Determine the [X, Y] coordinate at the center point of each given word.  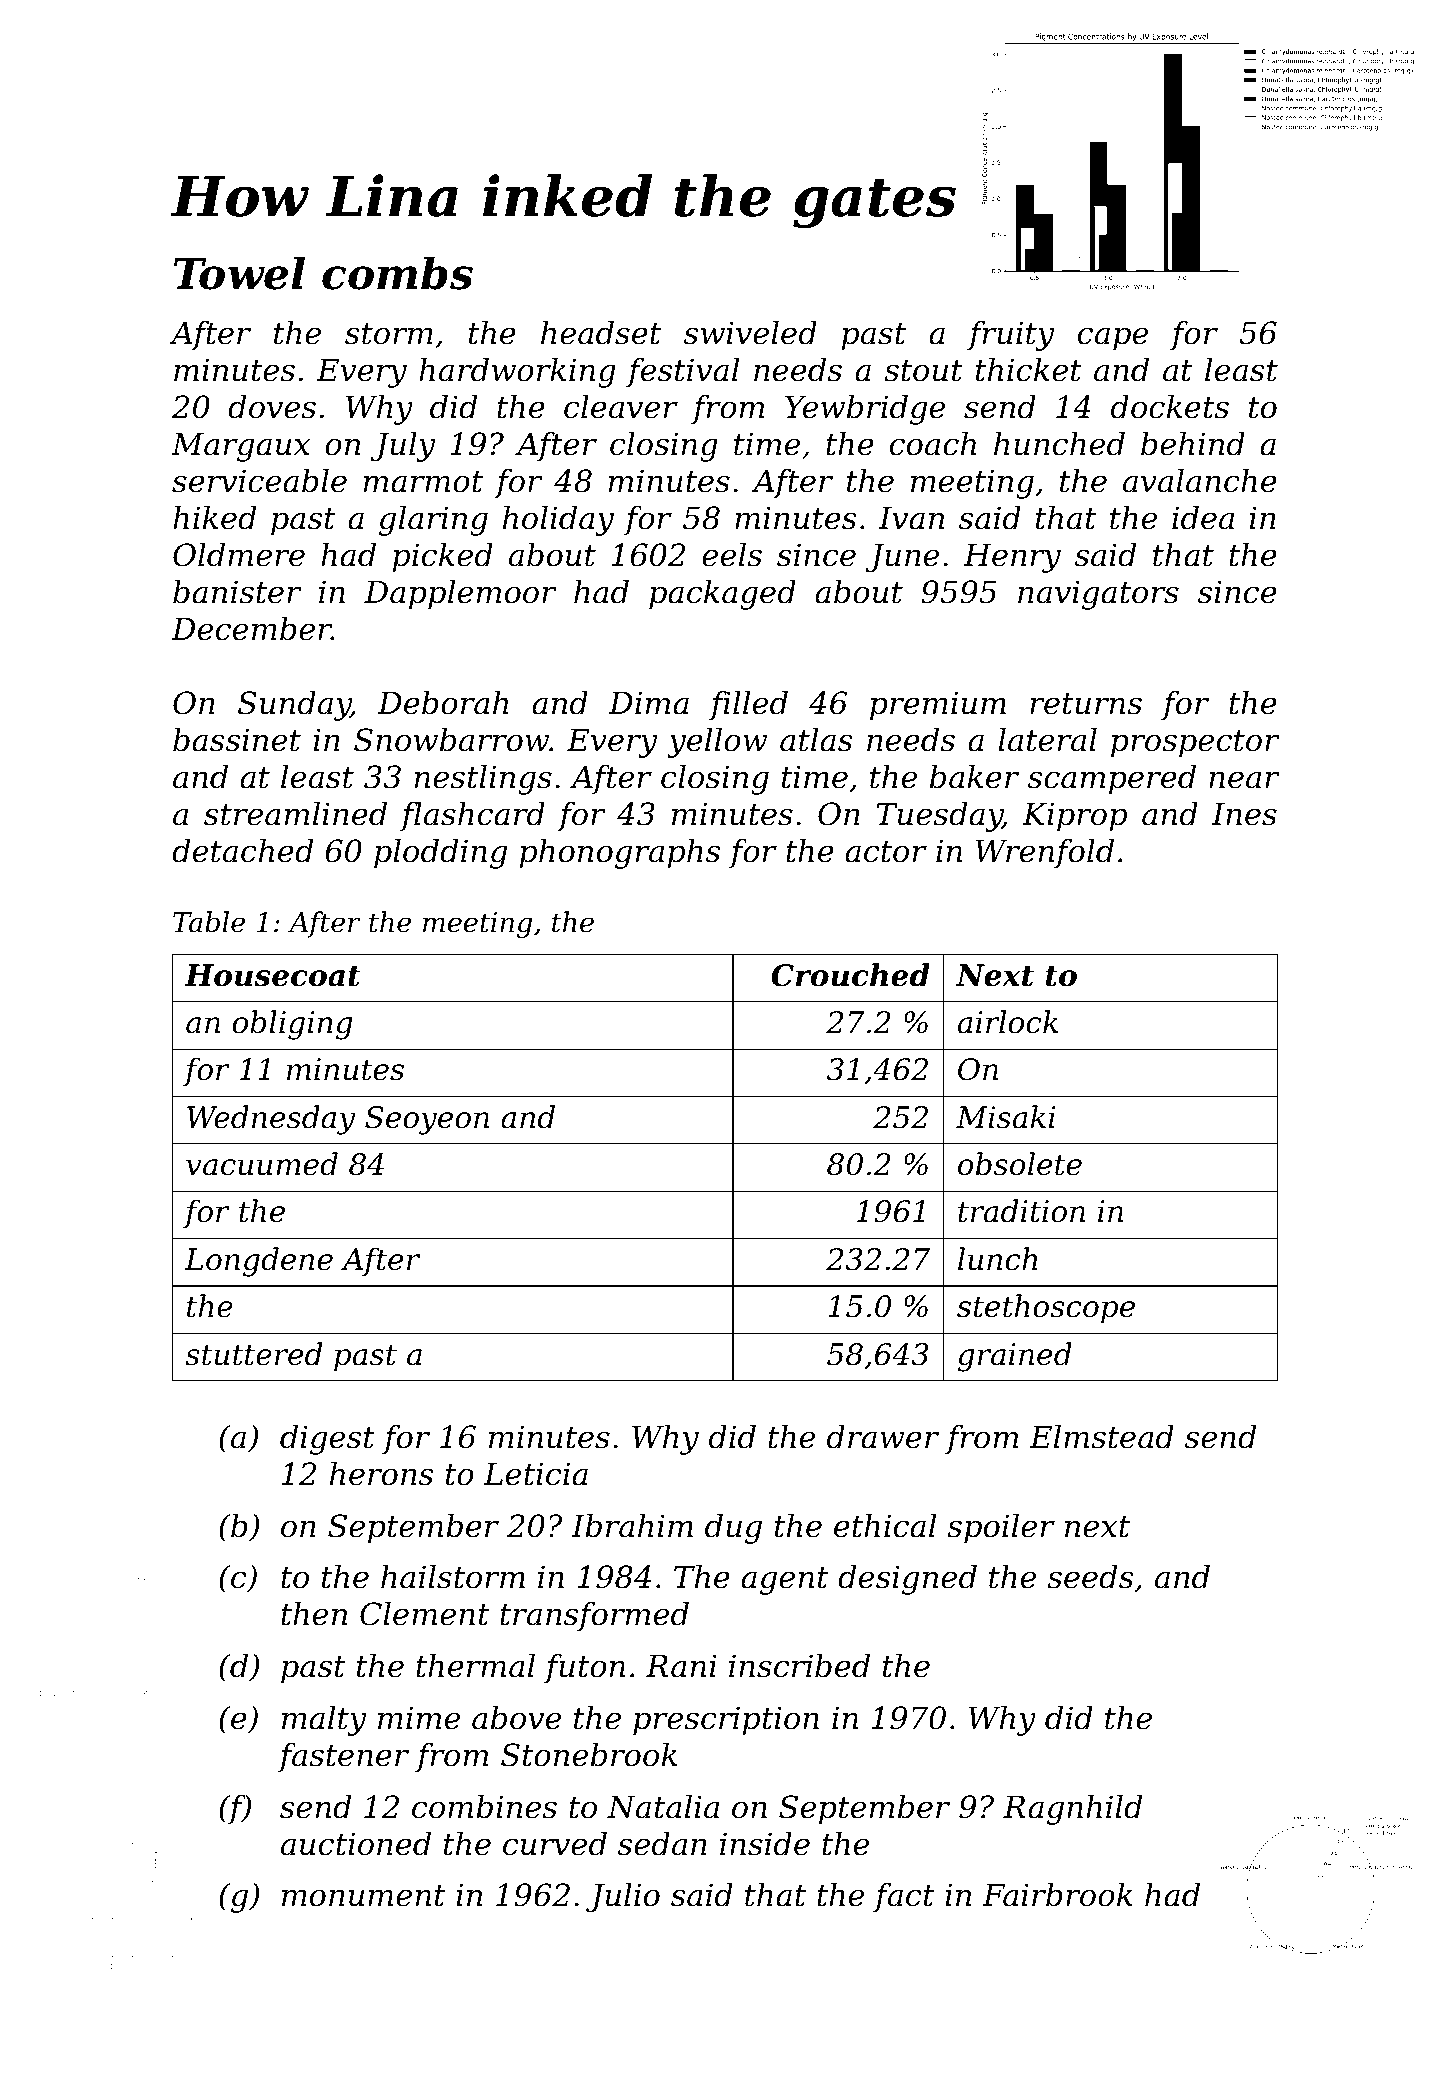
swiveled [750, 333]
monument [363, 1896]
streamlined [295, 814]
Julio [623, 1898]
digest [327, 1440]
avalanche [1200, 481]
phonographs [619, 854]
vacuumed [262, 1164]
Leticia [536, 1474]
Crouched [850, 975]
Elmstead [1102, 1437]
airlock [1008, 1022]
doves [272, 407]
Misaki [1005, 1117]
